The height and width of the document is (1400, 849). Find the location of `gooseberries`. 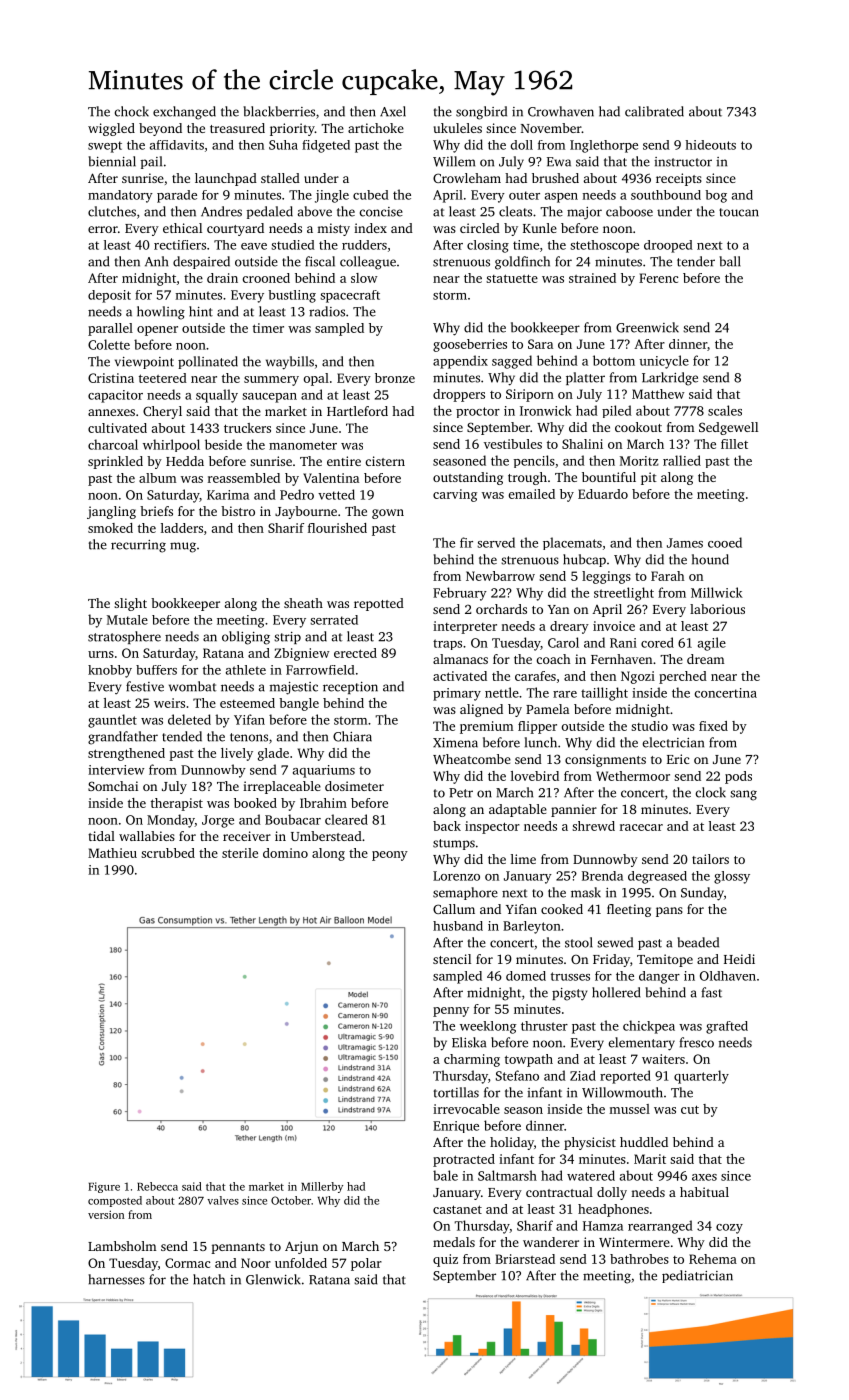

gooseberries is located at coordinates (470, 345).
